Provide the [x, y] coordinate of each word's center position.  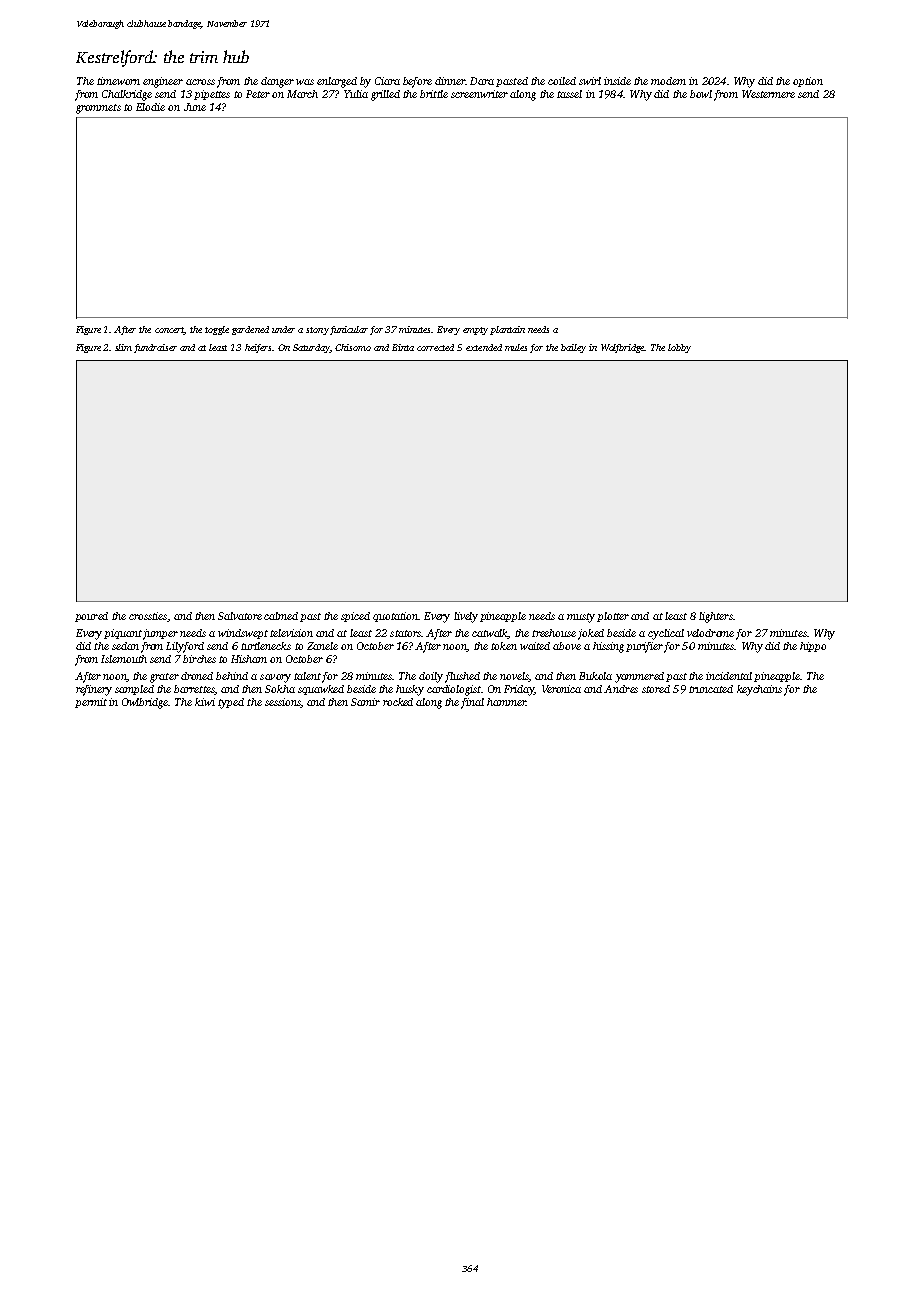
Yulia [356, 94]
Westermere [768, 94]
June [195, 107]
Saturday [311, 348]
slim [123, 347]
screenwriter [479, 94]
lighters [716, 617]
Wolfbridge [623, 348]
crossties [148, 616]
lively [466, 617]
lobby [679, 348]
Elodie [150, 107]
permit [91, 703]
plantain [507, 330]
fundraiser [155, 348]
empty [475, 331]
